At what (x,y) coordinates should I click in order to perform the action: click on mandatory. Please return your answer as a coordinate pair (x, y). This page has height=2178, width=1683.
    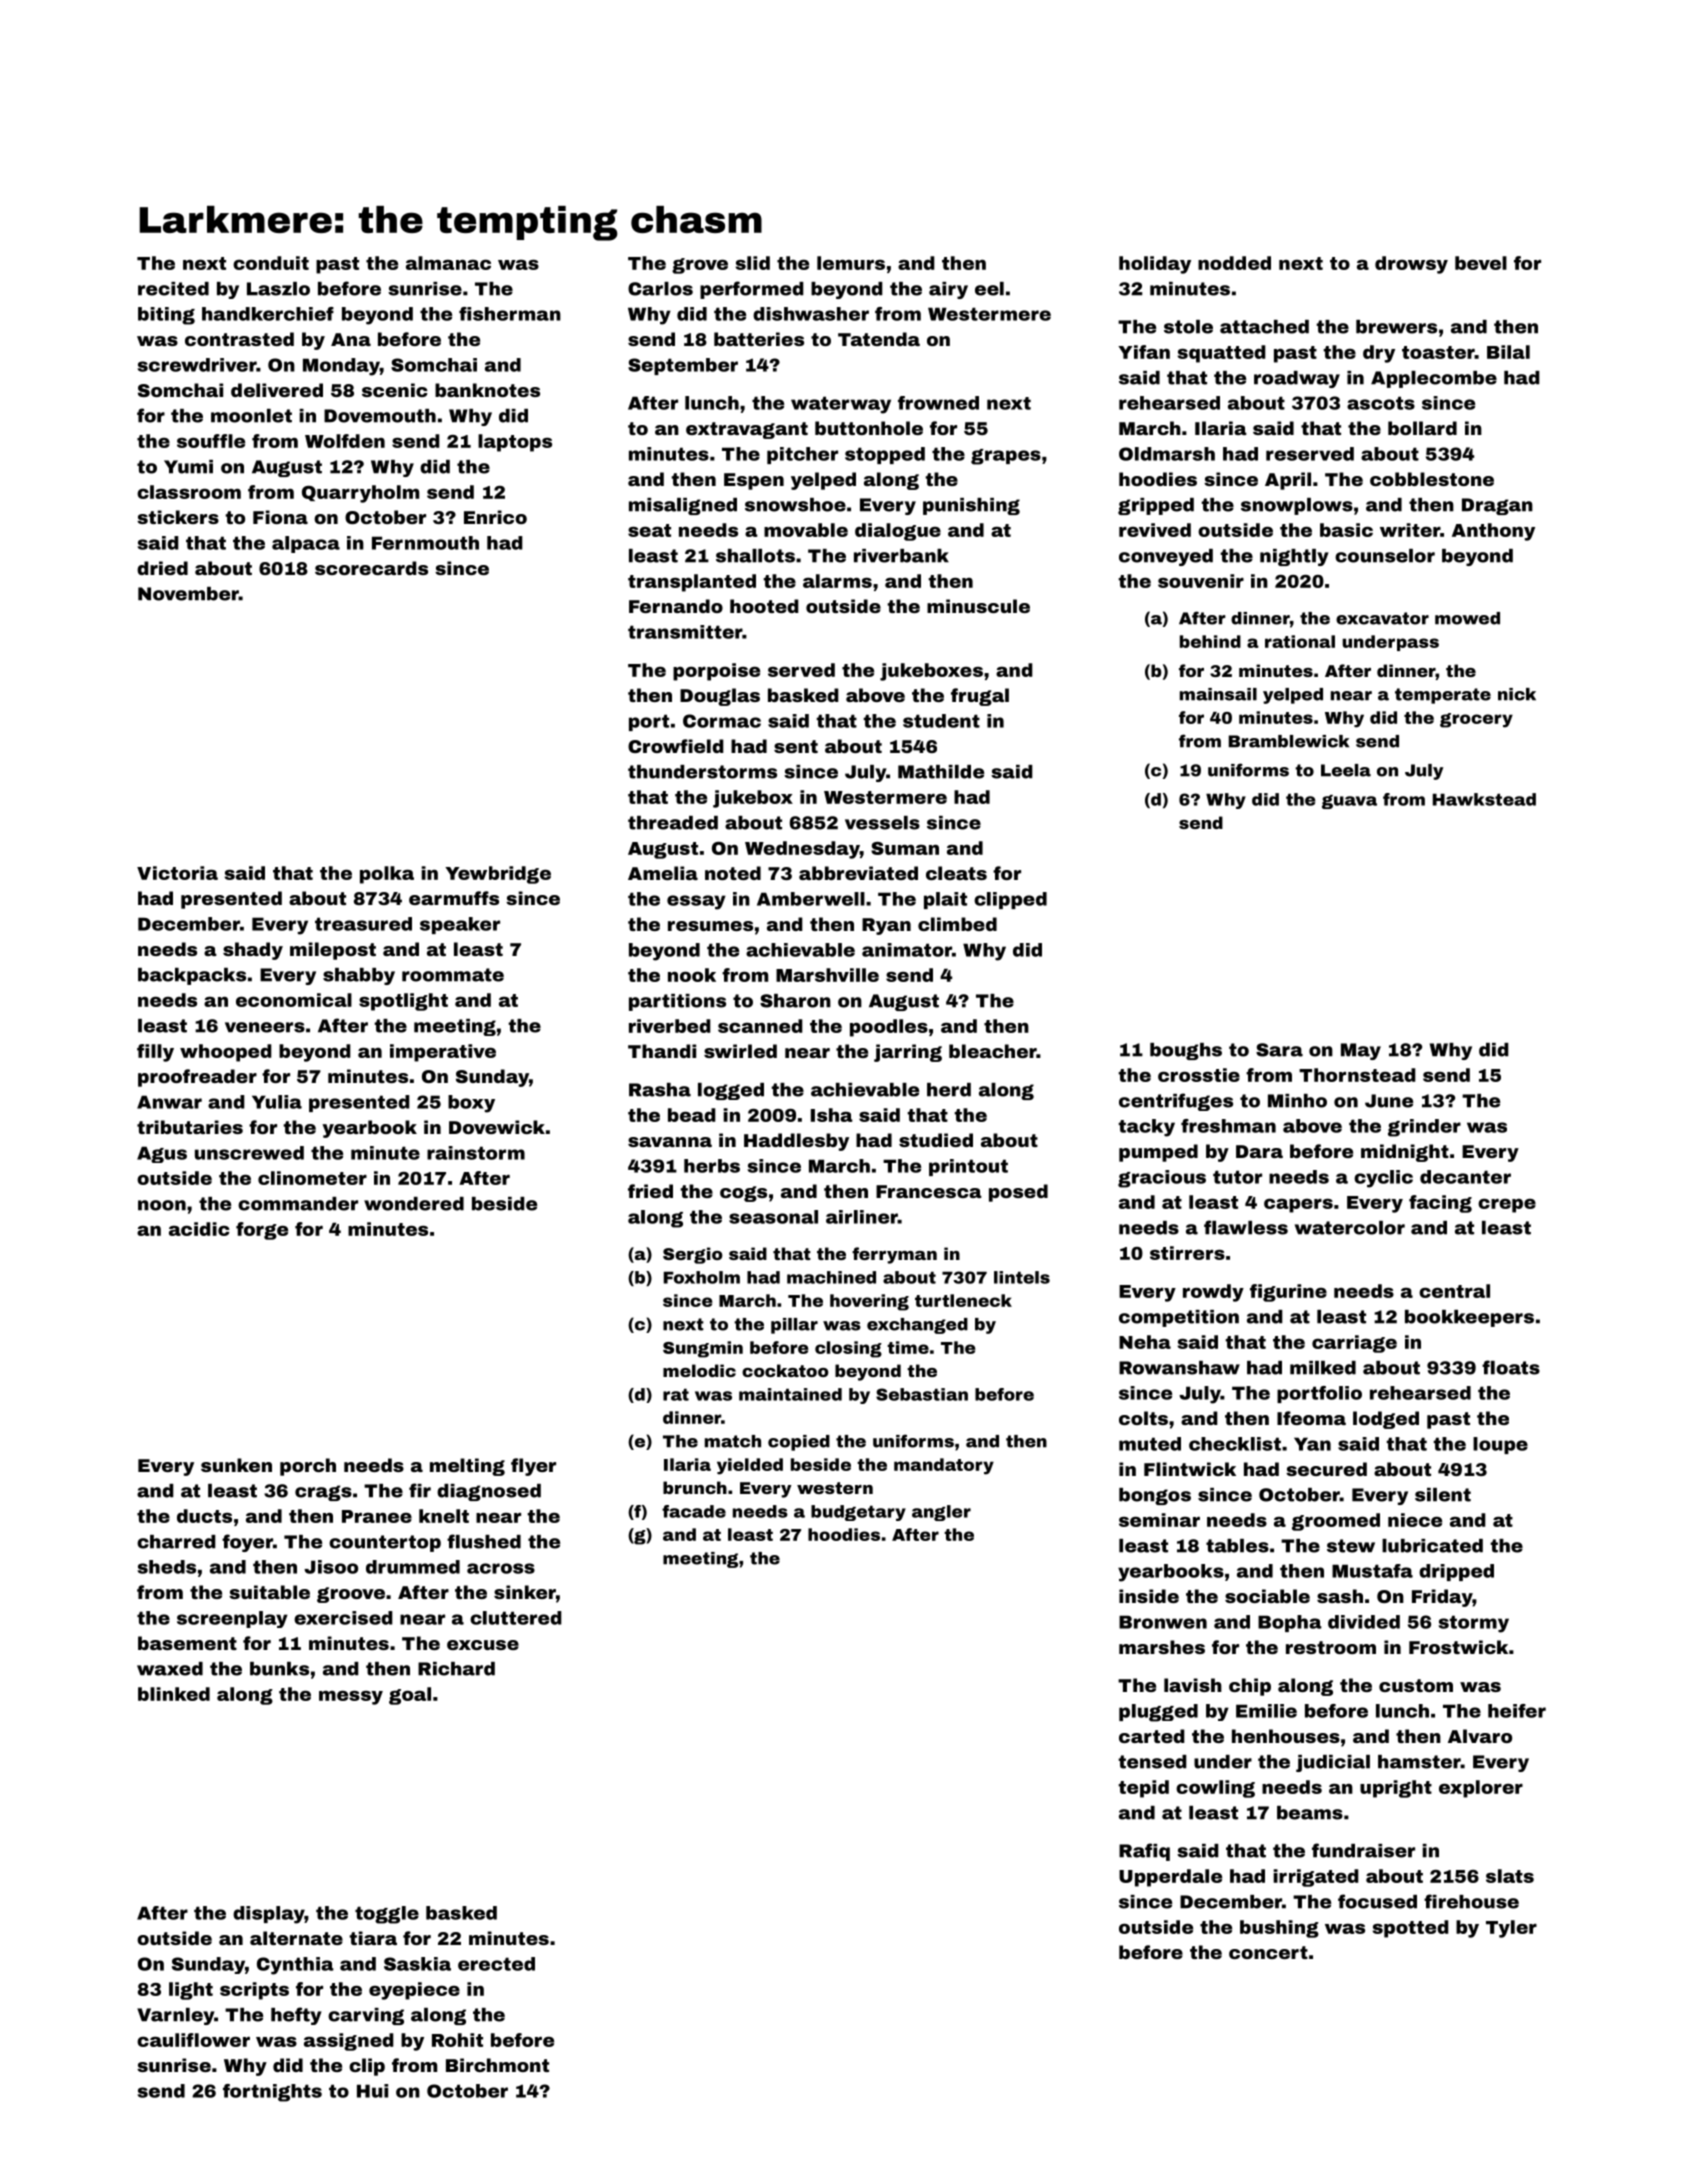
    Looking at the image, I should click on (944, 1466).
